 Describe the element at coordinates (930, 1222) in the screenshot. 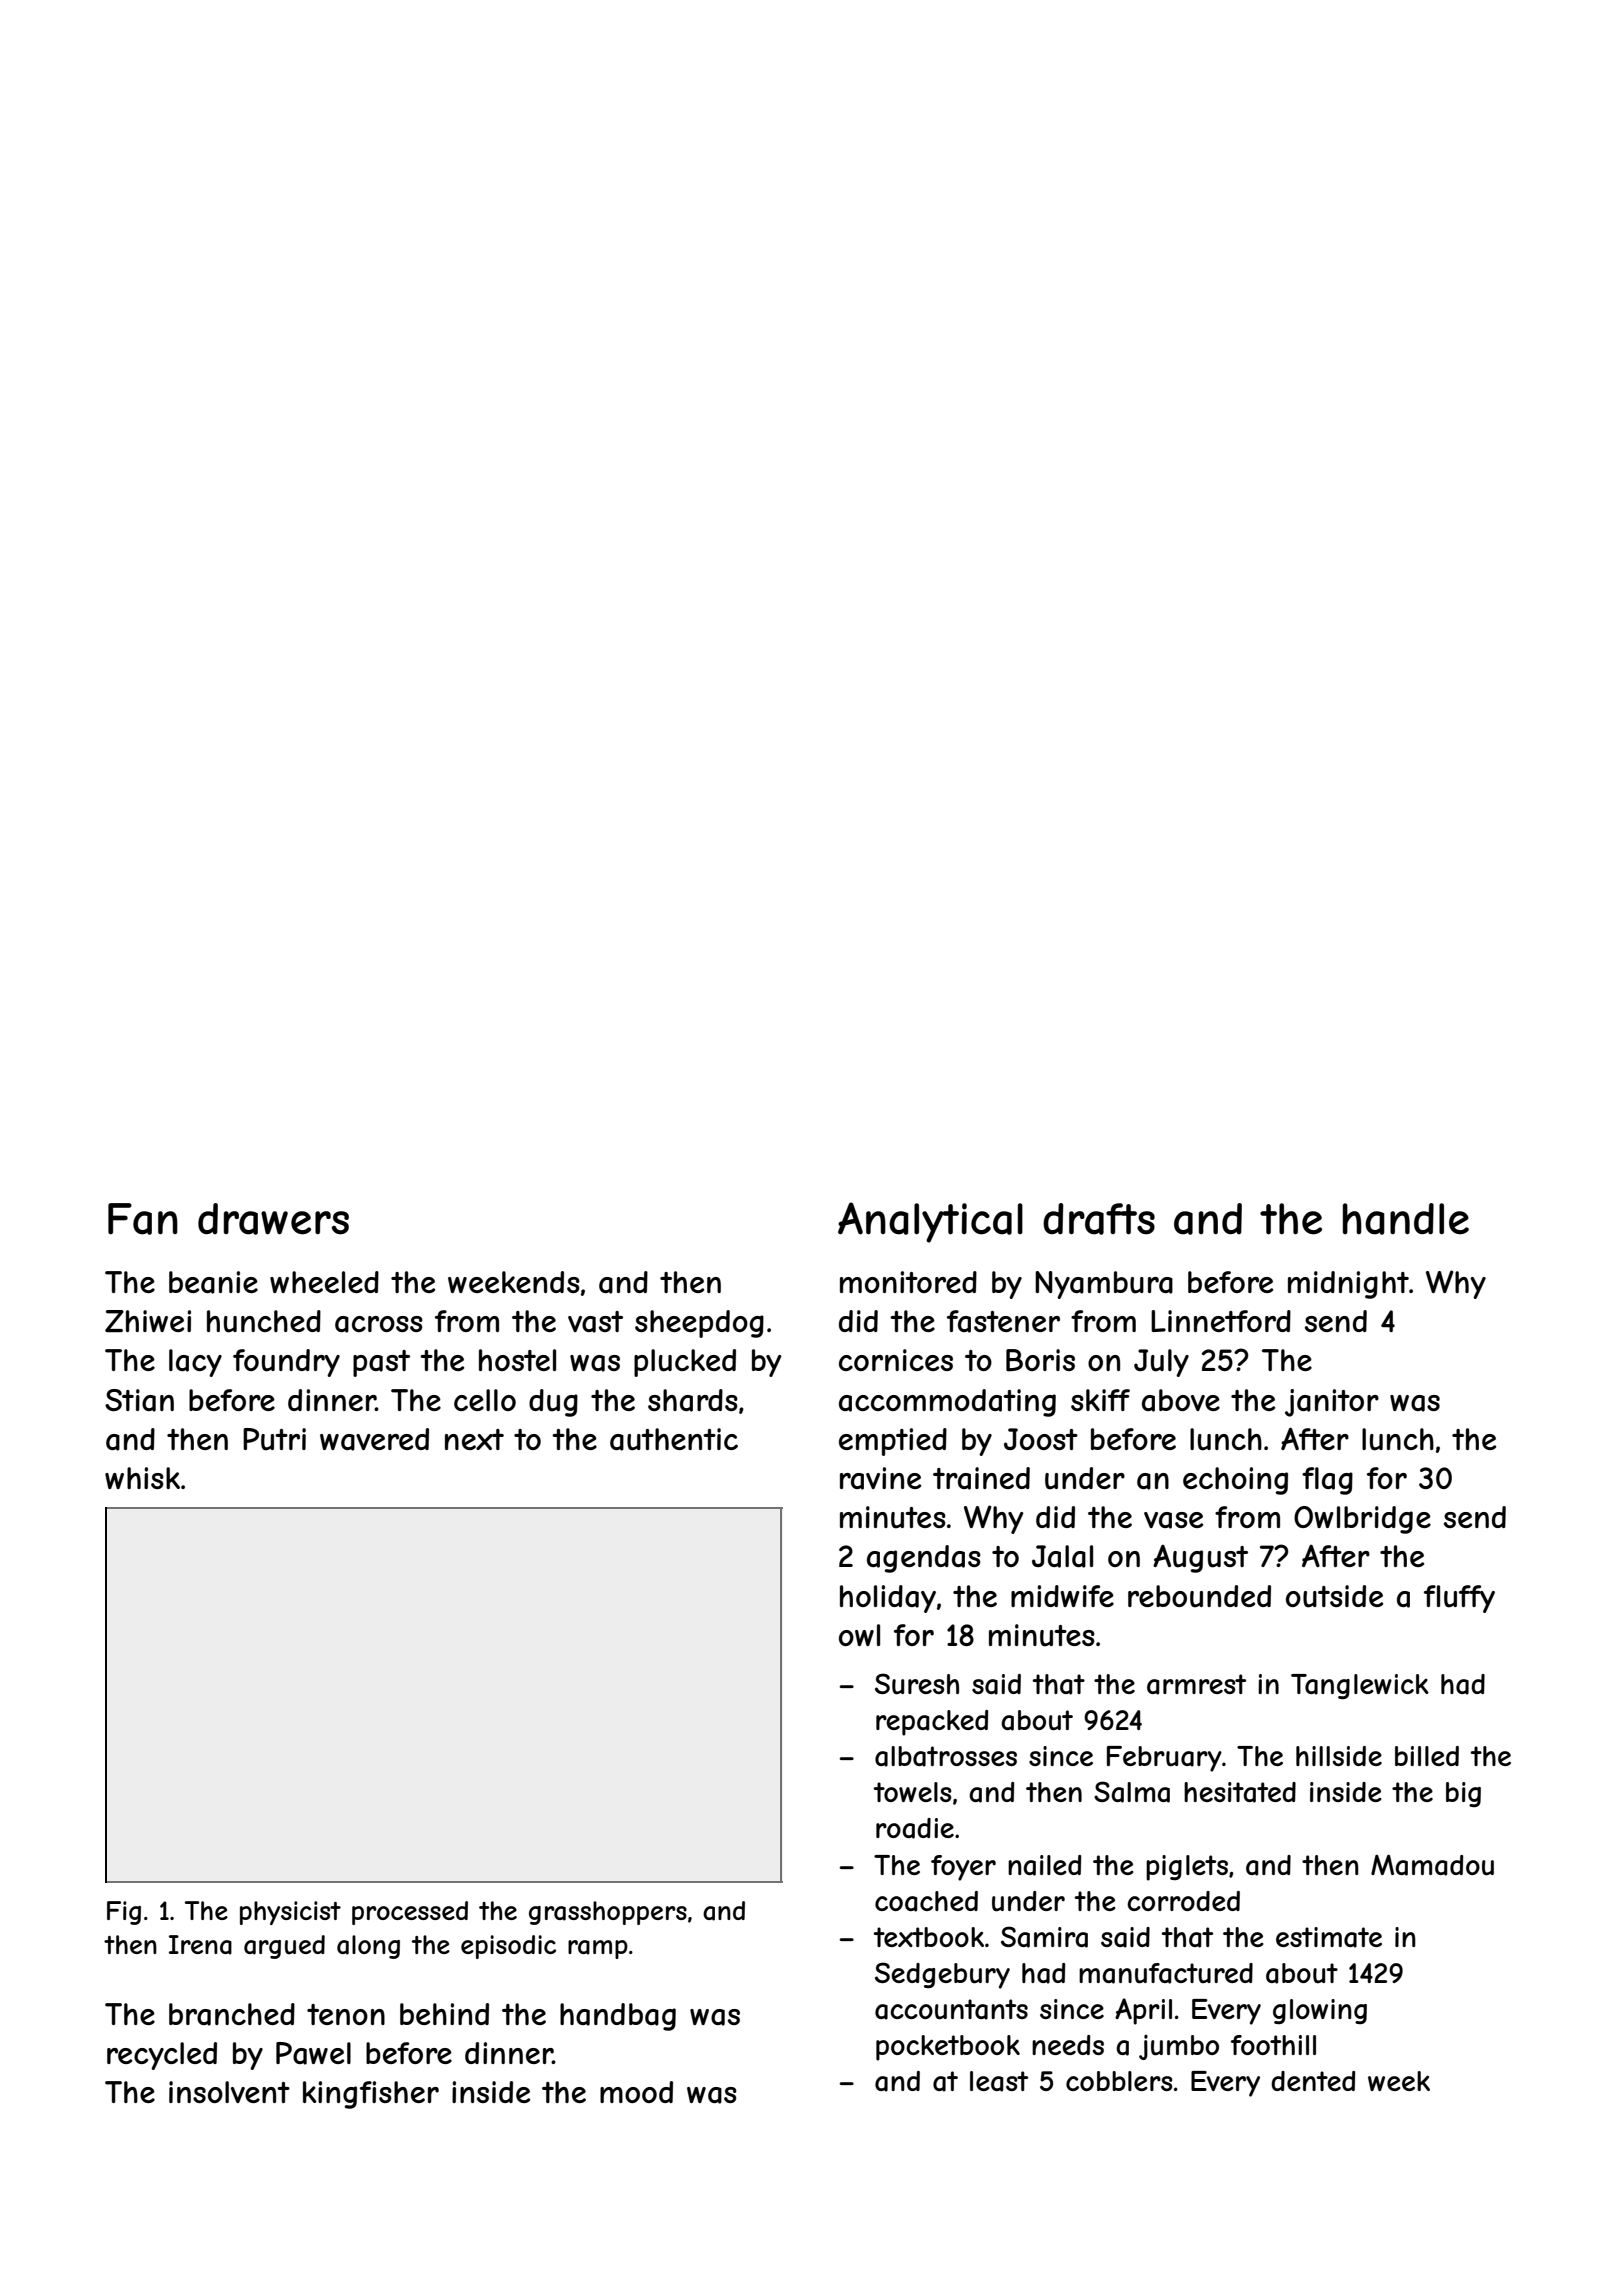

I see `Analytical` at that location.
